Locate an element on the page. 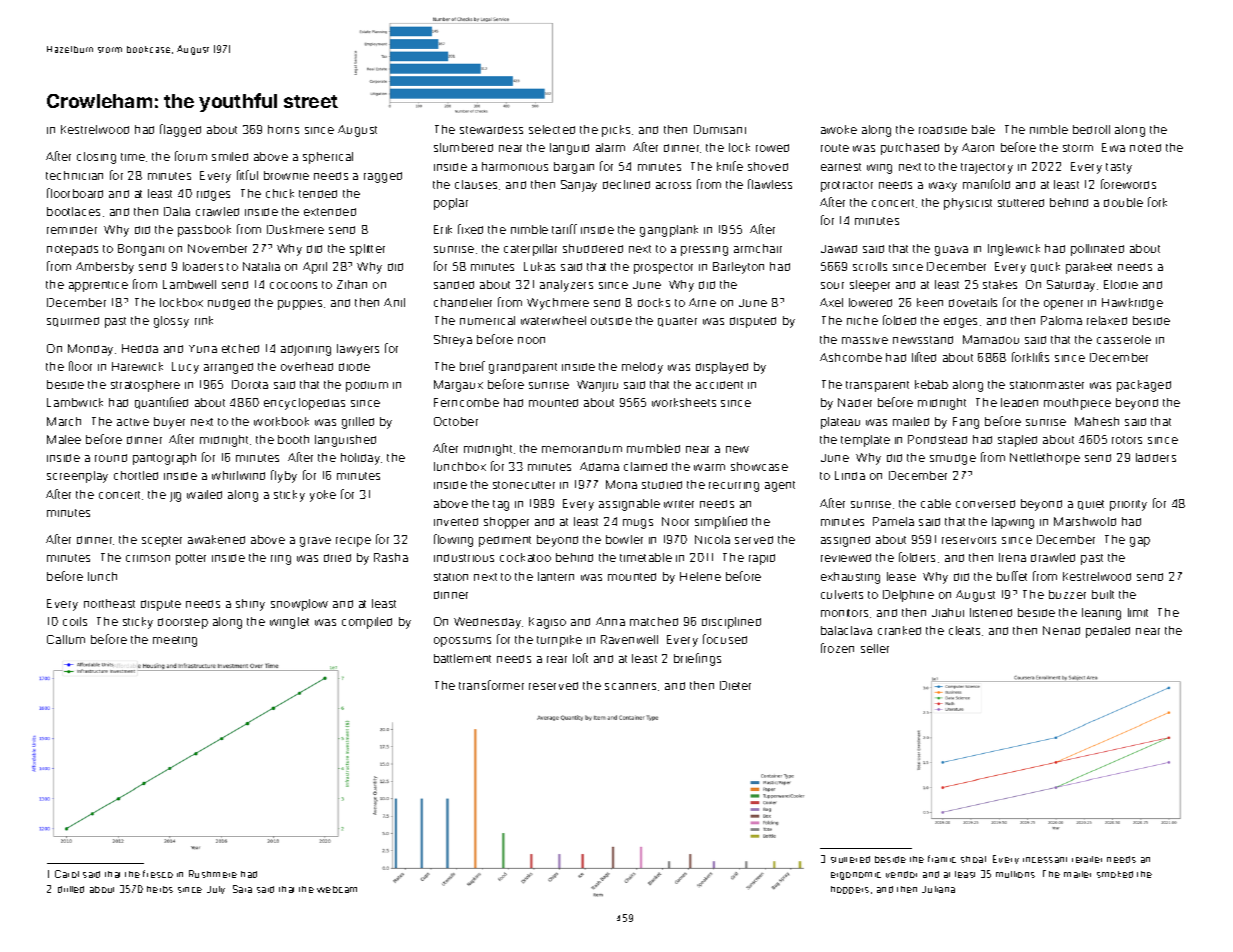 This document has width=1233, height=952. flagged is located at coordinates (180, 130).
